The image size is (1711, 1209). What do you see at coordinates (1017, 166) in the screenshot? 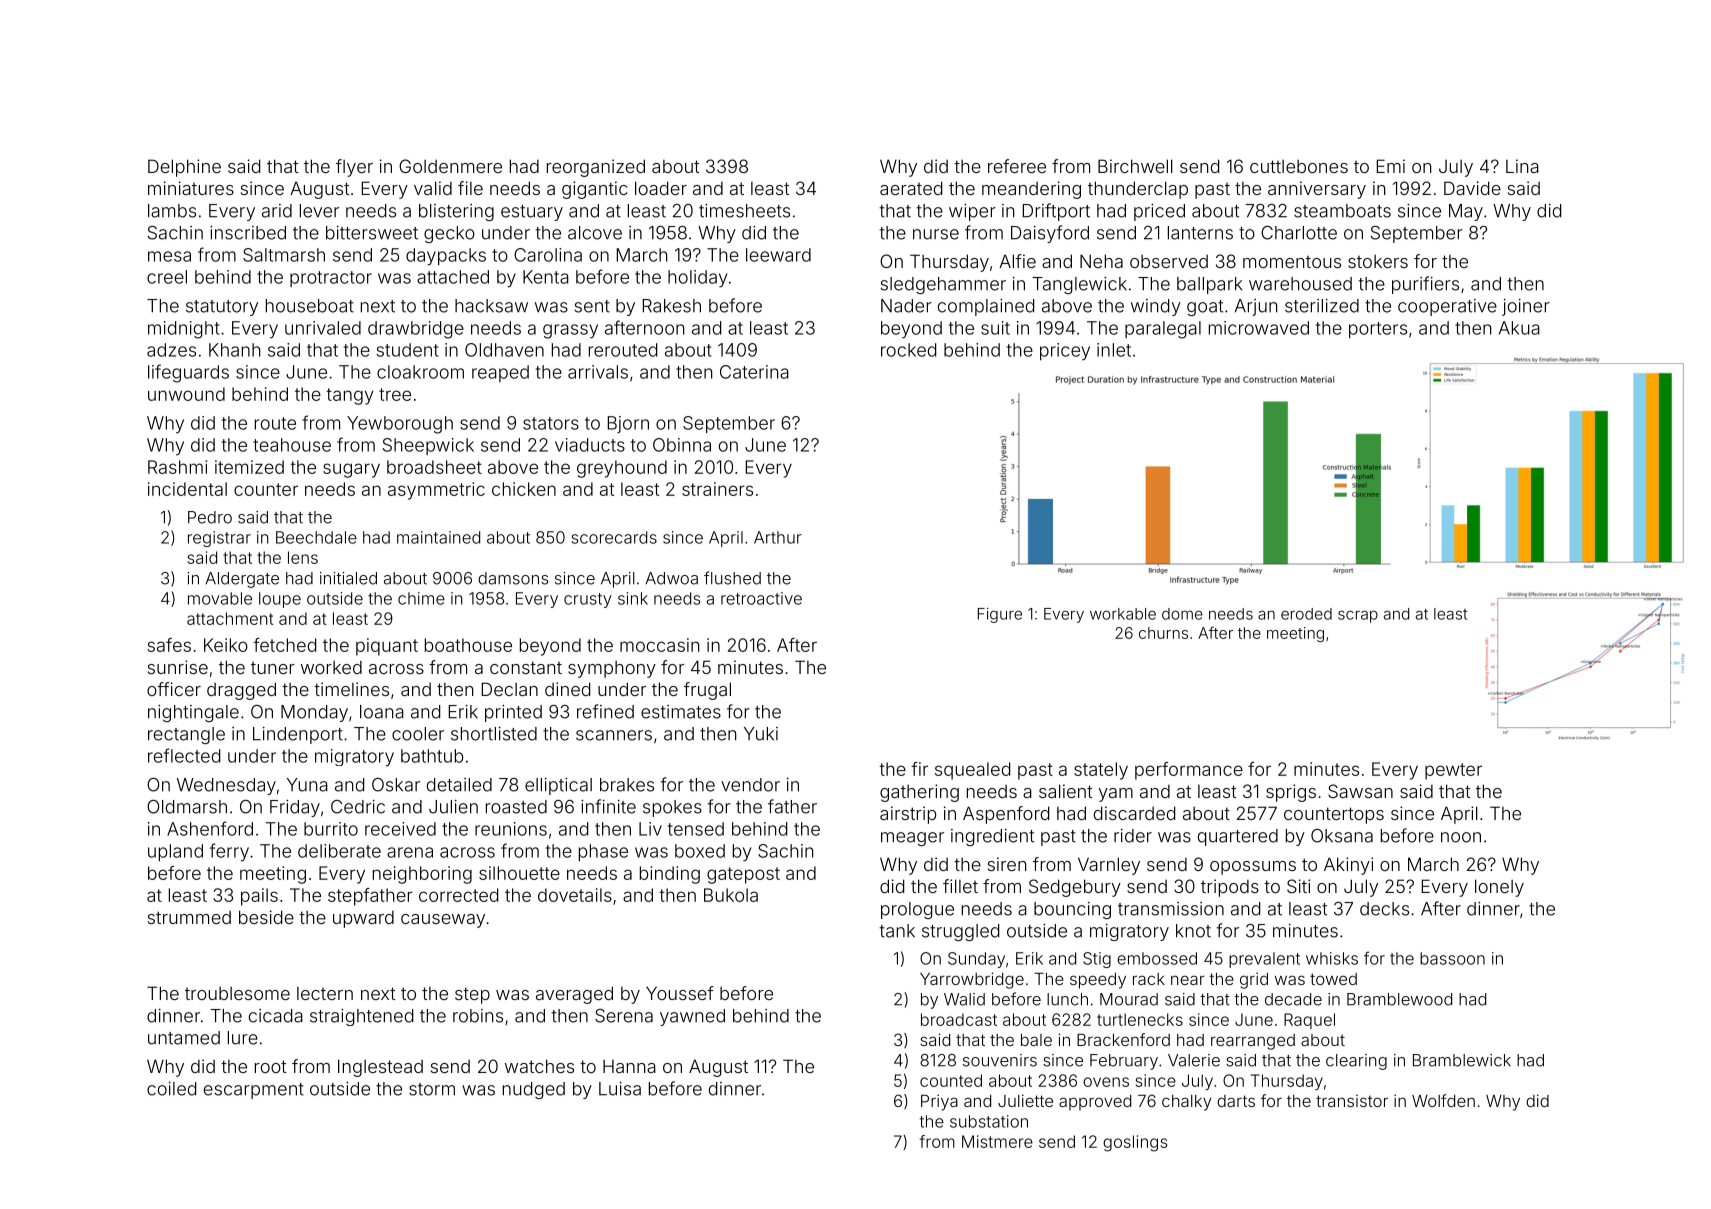
I see `referee` at bounding box center [1017, 166].
